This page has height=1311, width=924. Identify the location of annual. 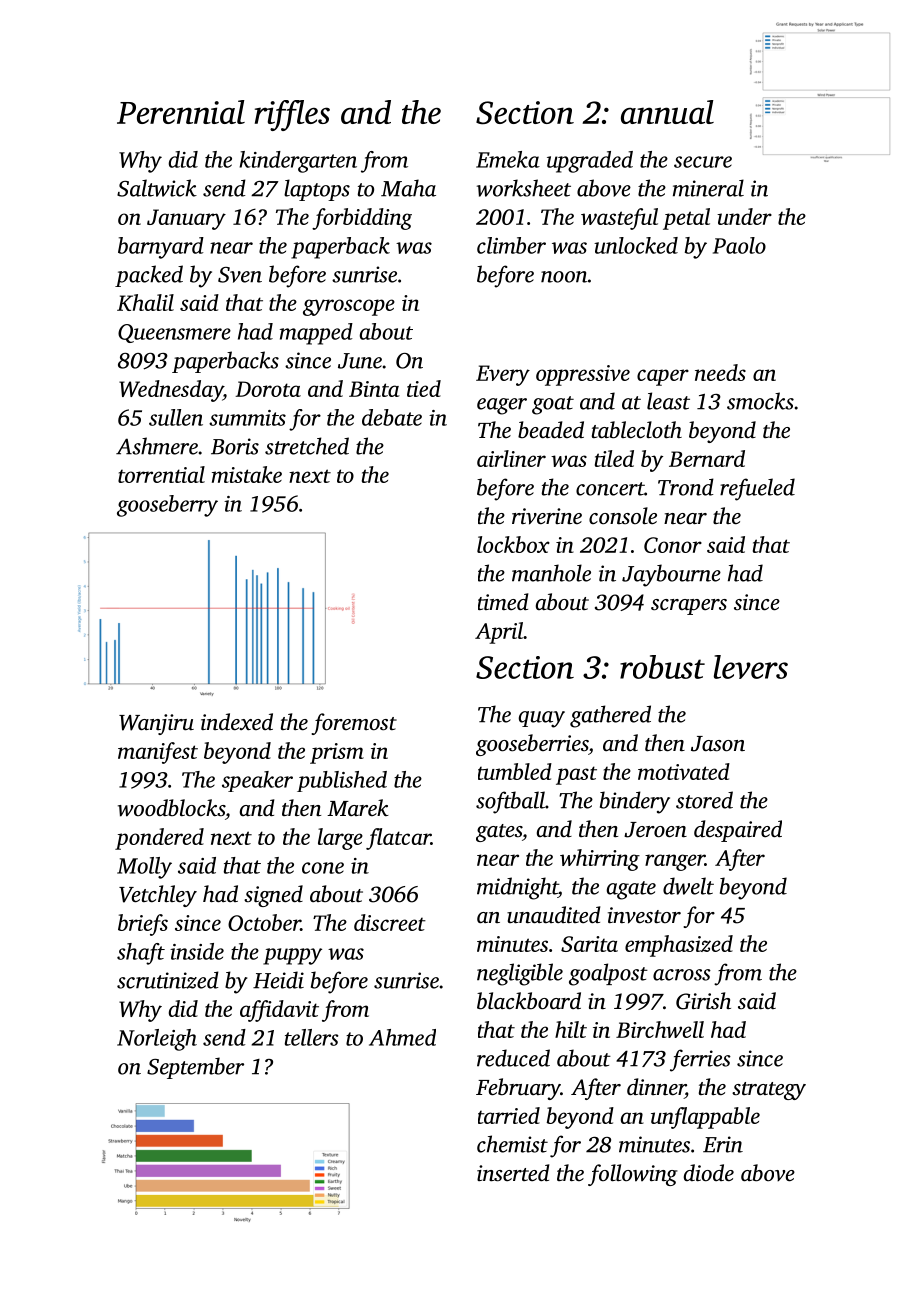
(667, 112).
